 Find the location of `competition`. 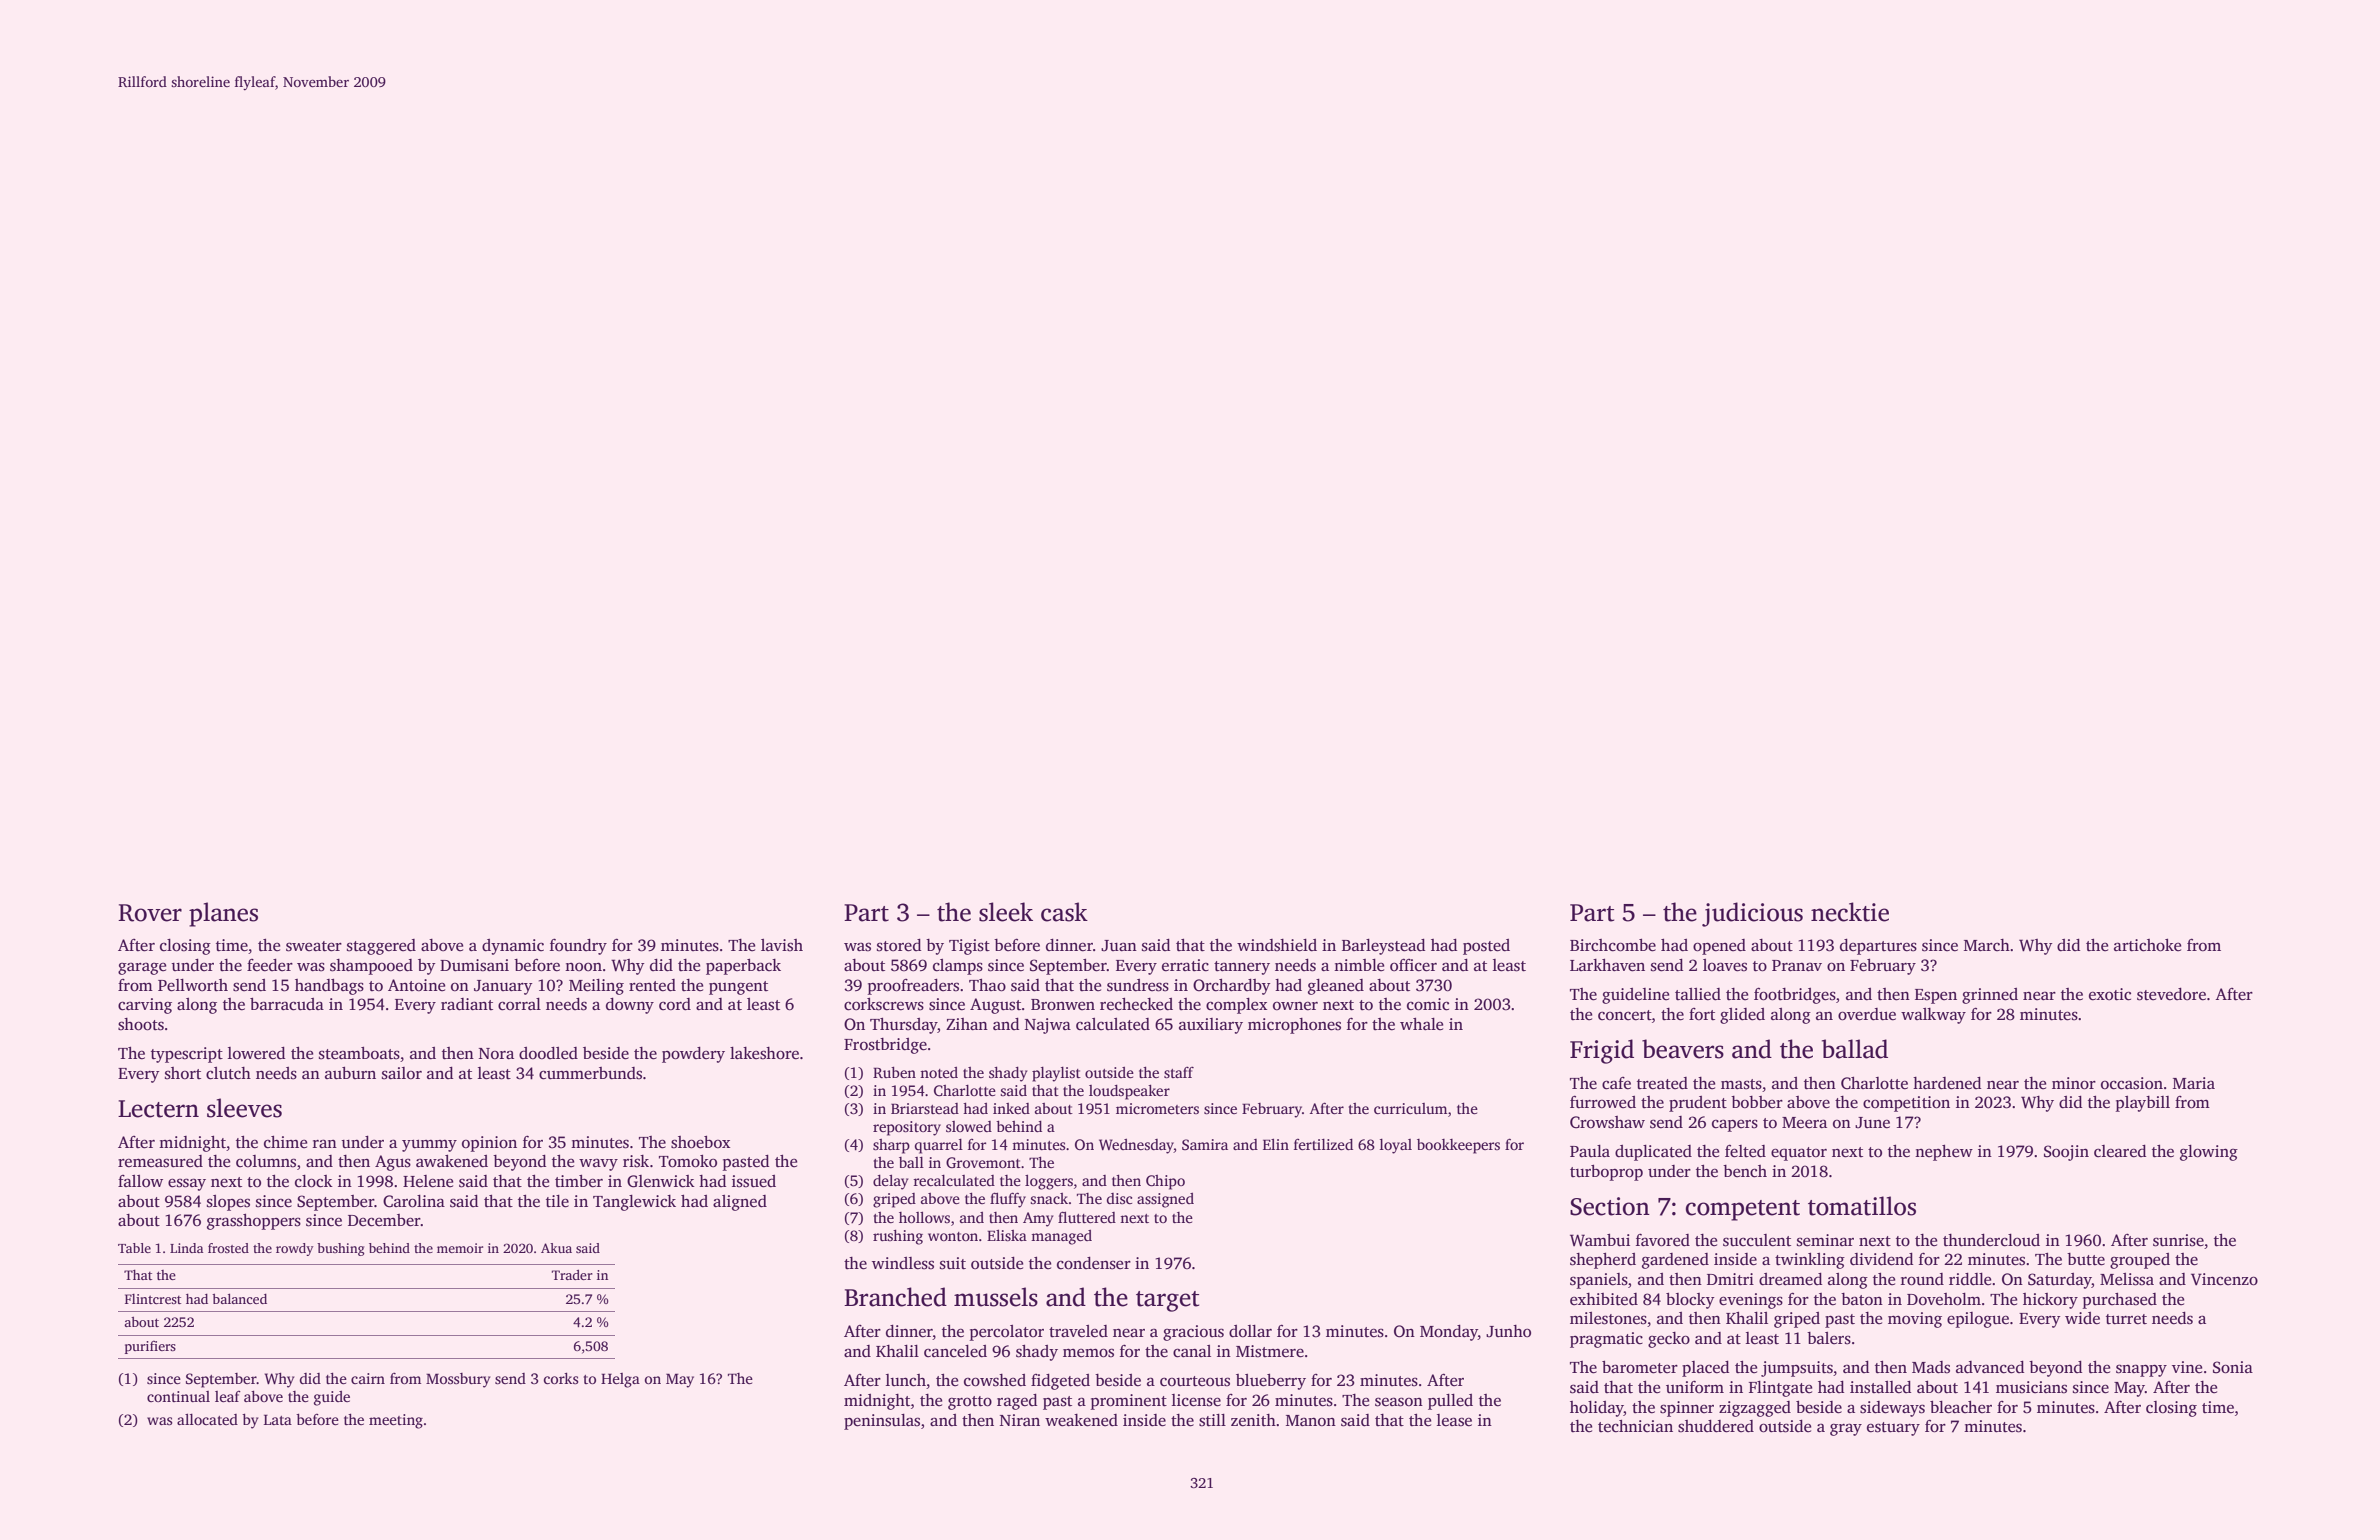

competition is located at coordinates (1906, 1104).
